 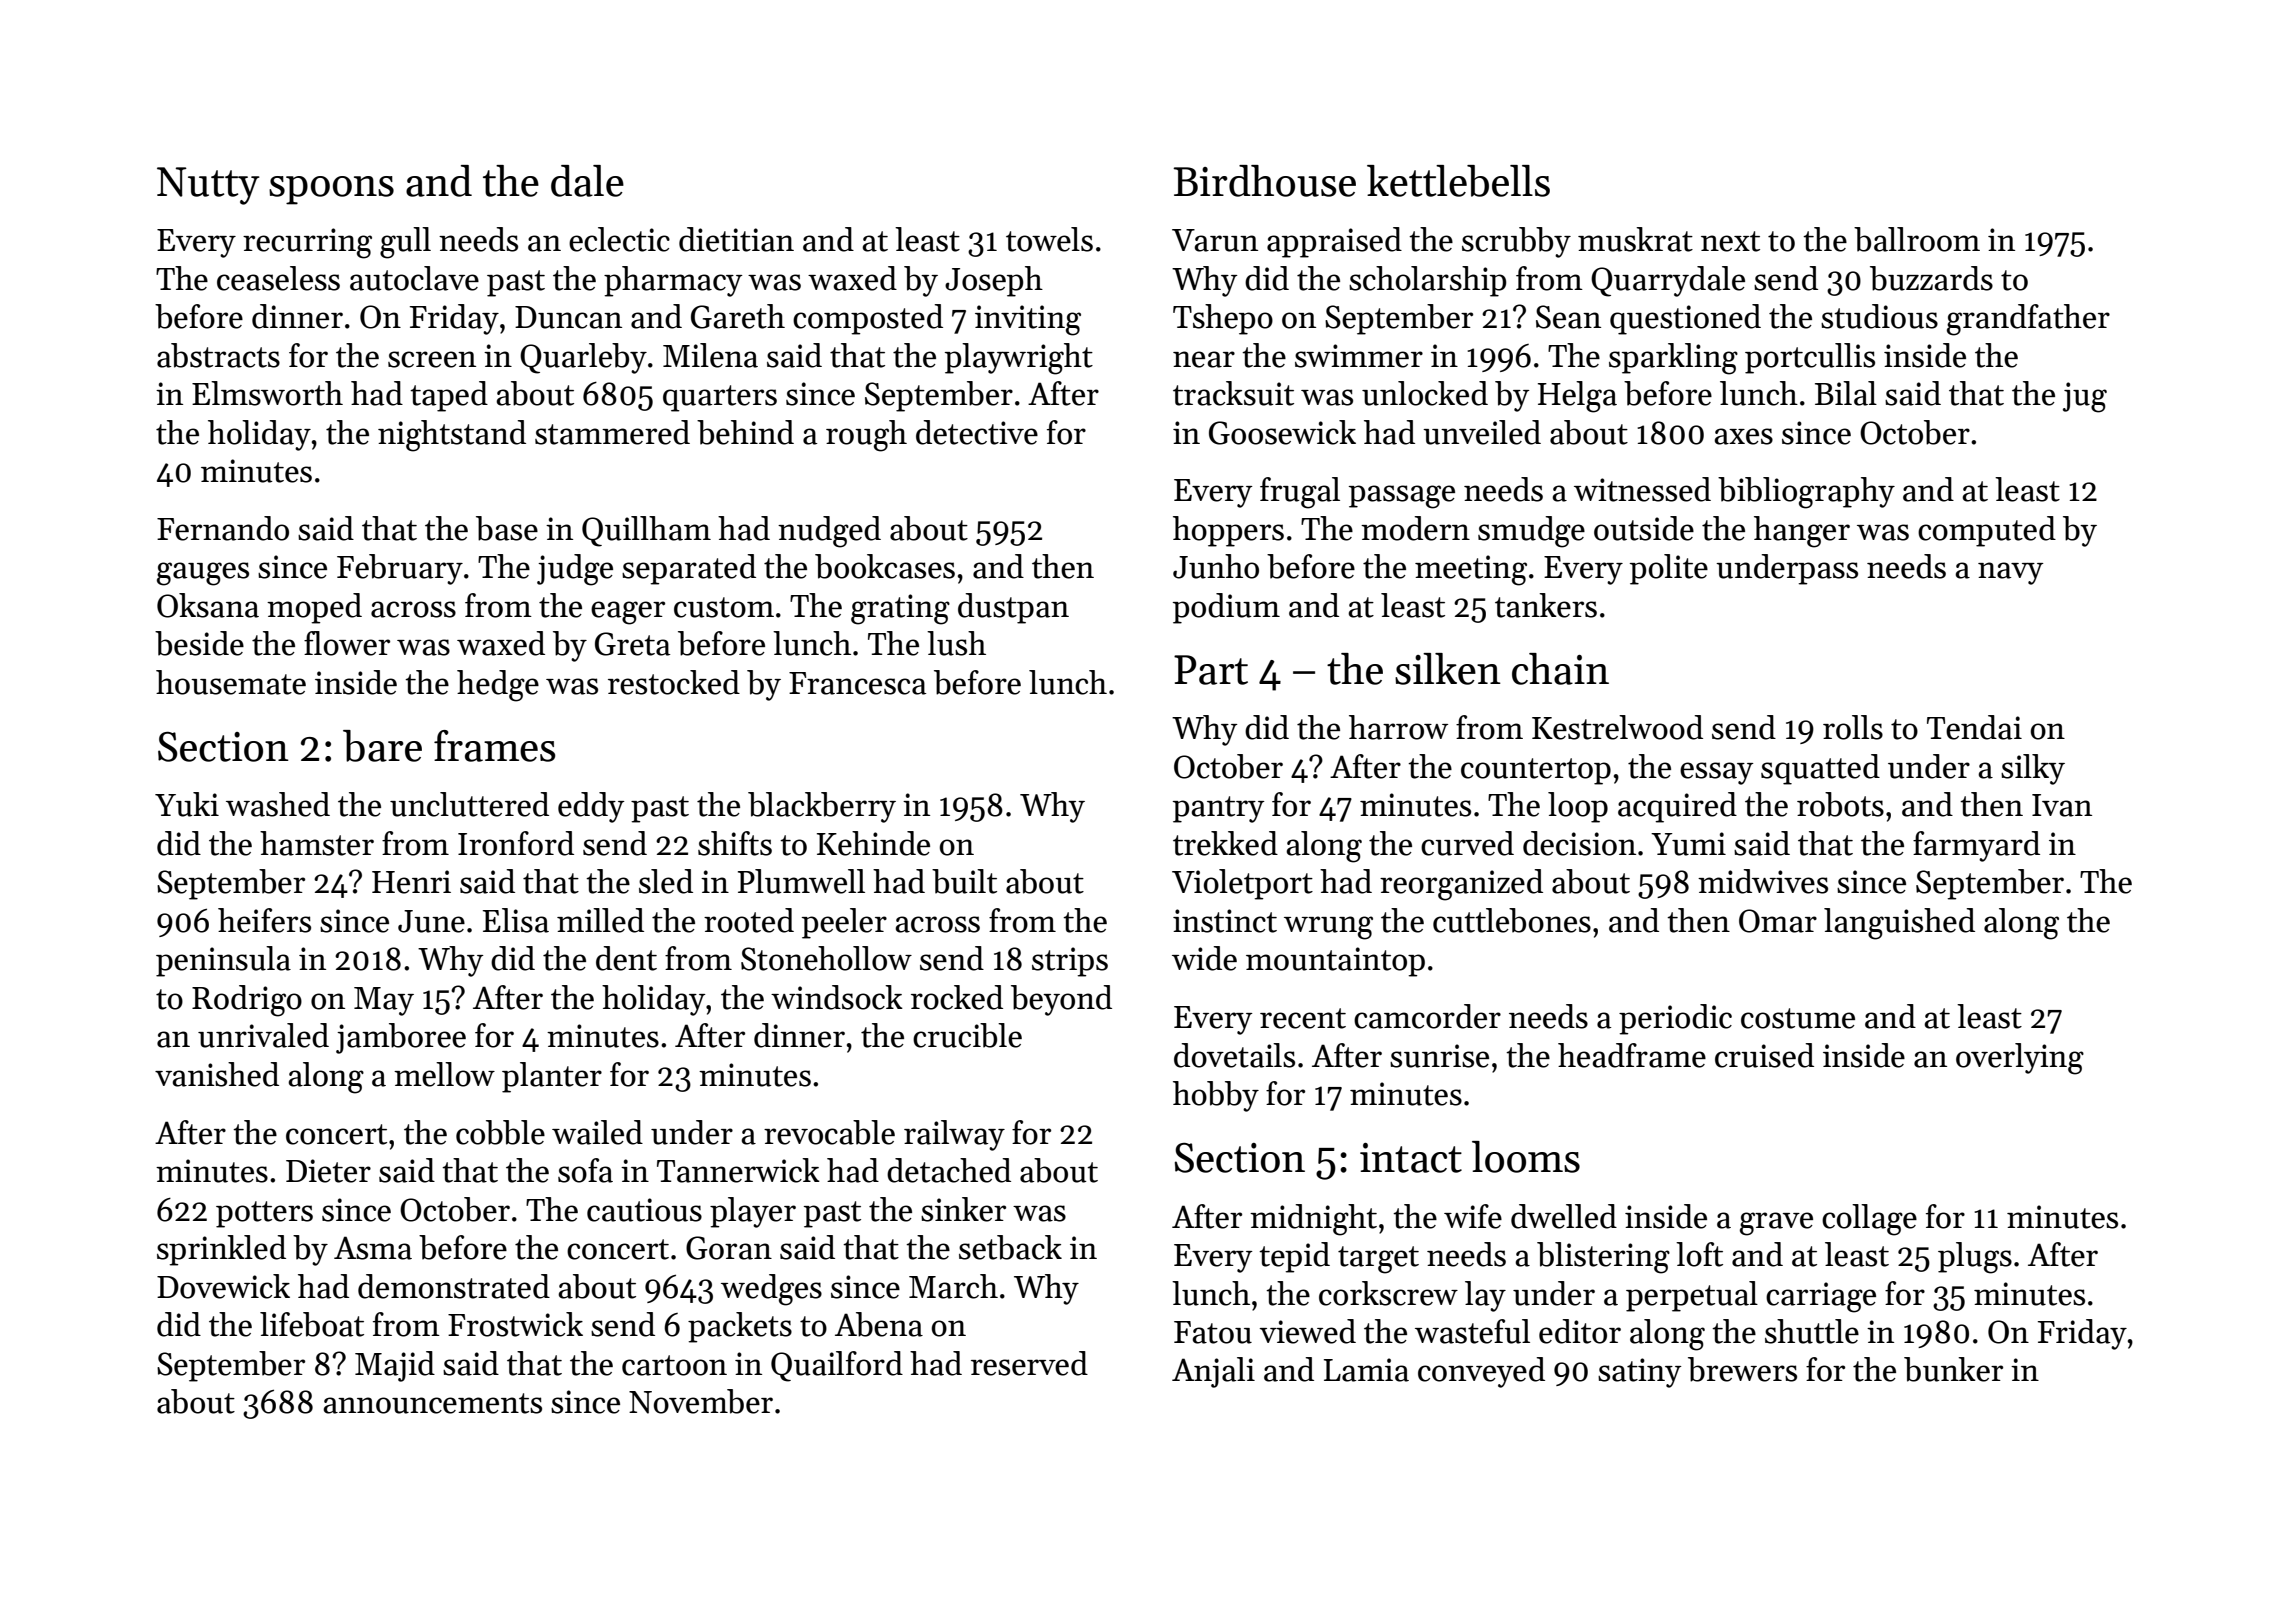 I want to click on autoclave, so click(x=414, y=278).
